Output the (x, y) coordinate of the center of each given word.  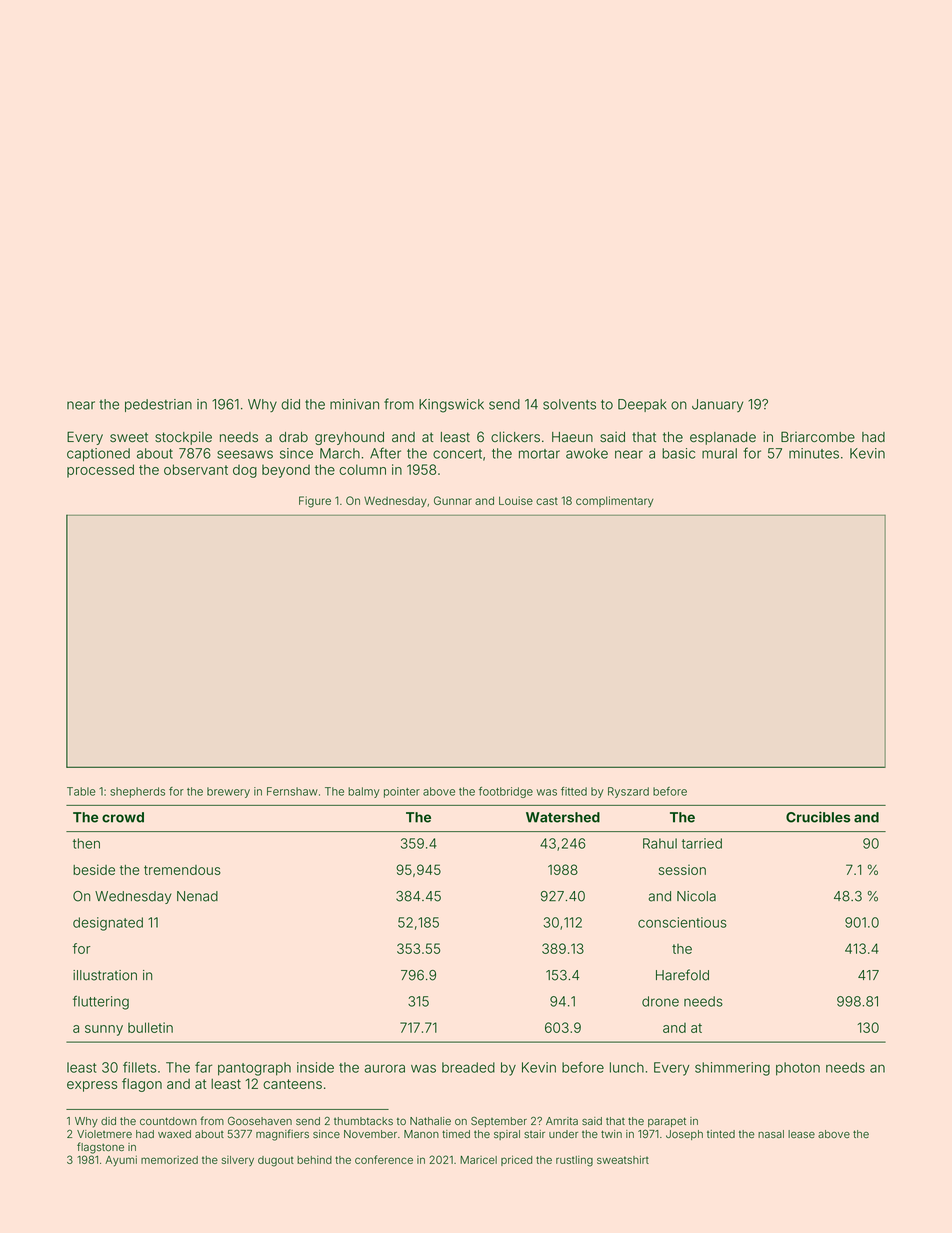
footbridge (506, 792)
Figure (315, 502)
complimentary (614, 501)
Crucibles (818, 817)
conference (384, 1159)
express (92, 1086)
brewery (228, 792)
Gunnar (453, 500)
